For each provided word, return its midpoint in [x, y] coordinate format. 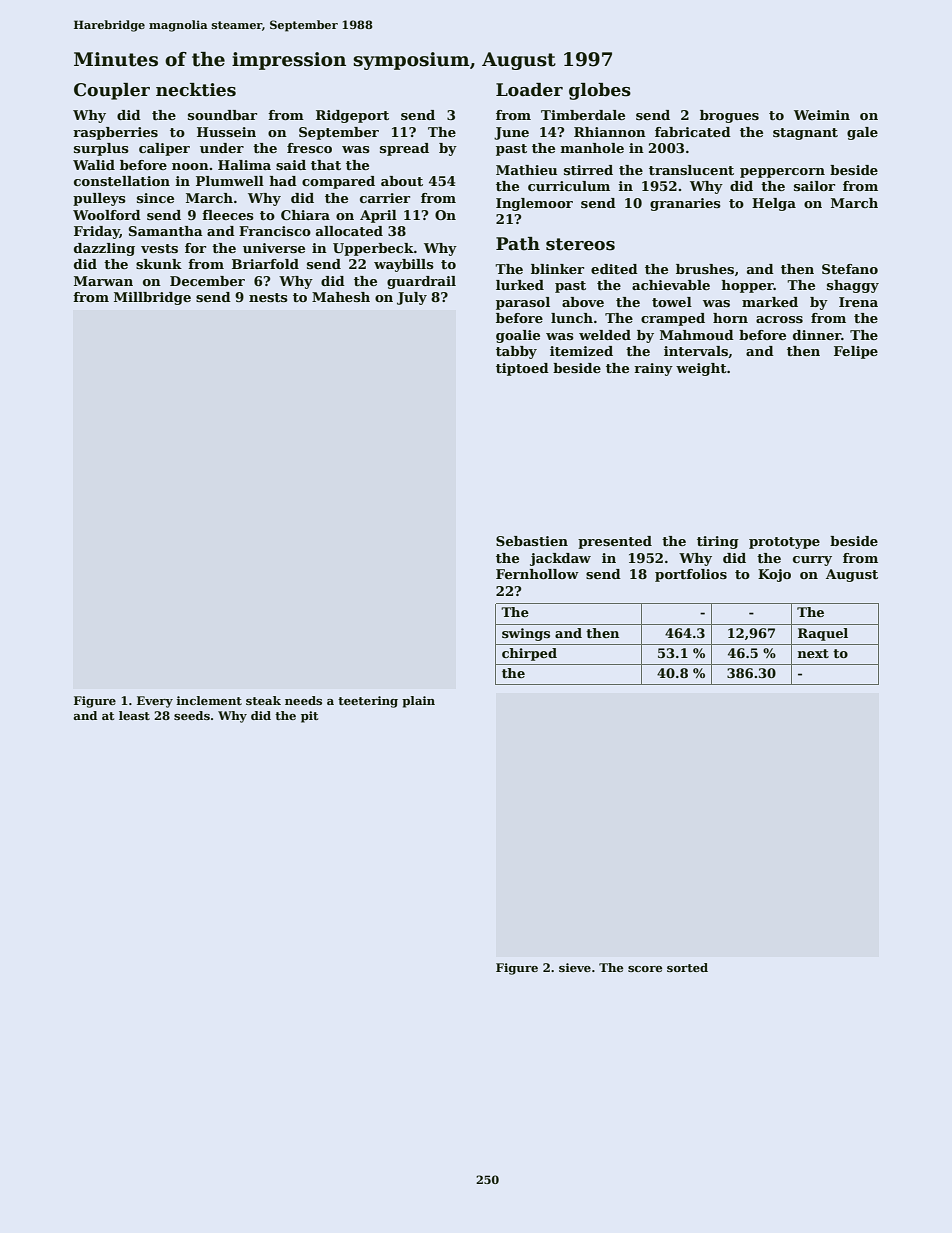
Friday [97, 232]
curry [812, 561]
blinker [557, 269]
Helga [774, 204]
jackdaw [560, 559]
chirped [529, 654]
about [402, 181]
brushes [705, 269]
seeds [192, 715]
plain [418, 702]
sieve [575, 967]
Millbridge [152, 298]
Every [155, 702]
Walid [94, 165]
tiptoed [522, 369]
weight [701, 369]
